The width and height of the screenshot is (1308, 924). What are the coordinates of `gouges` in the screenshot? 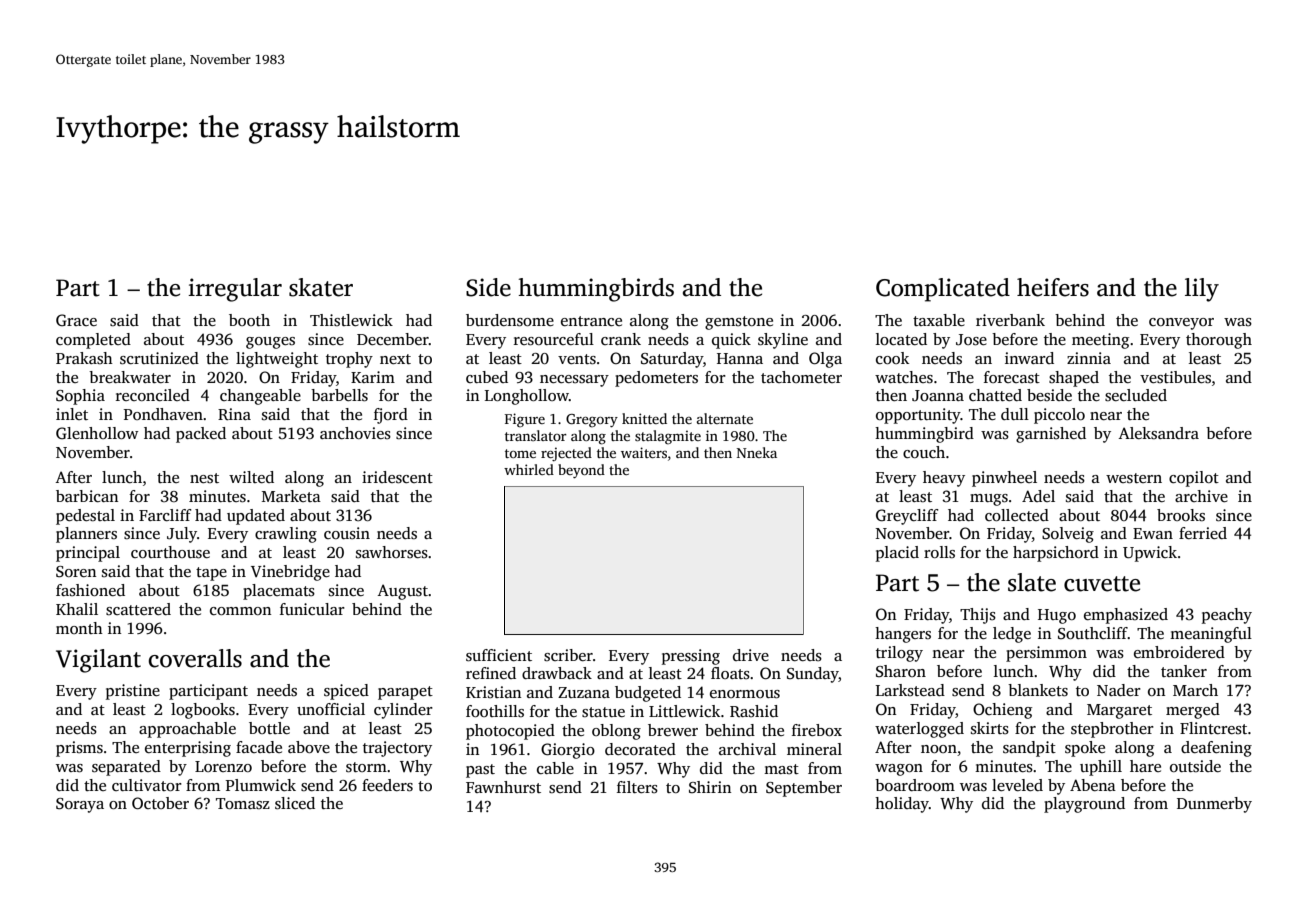 It's located at (270, 343).
